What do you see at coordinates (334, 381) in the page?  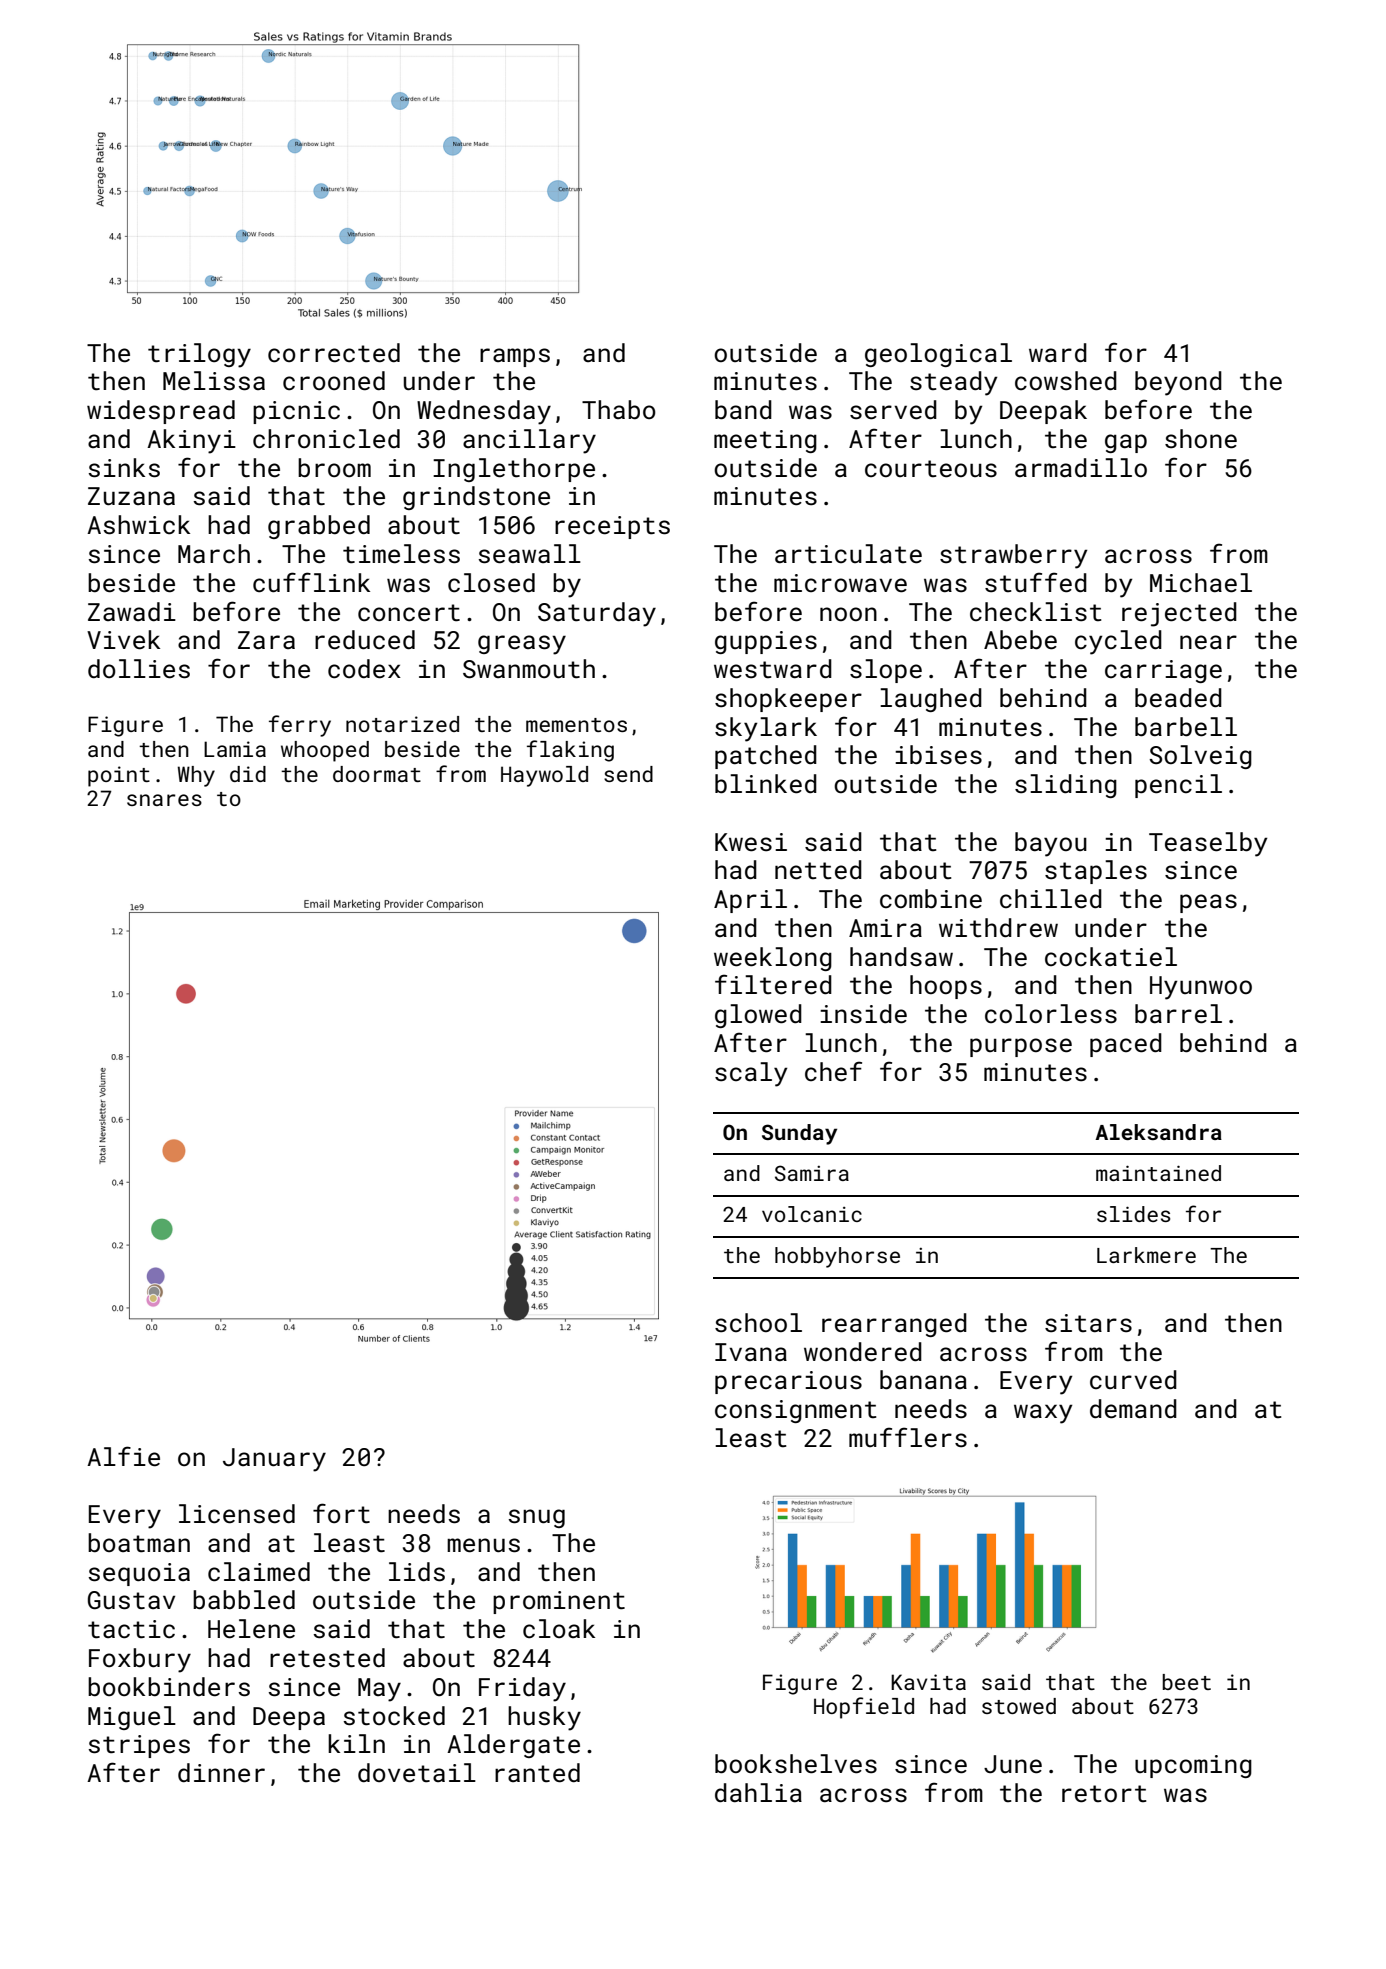 I see `crooned` at bounding box center [334, 381].
